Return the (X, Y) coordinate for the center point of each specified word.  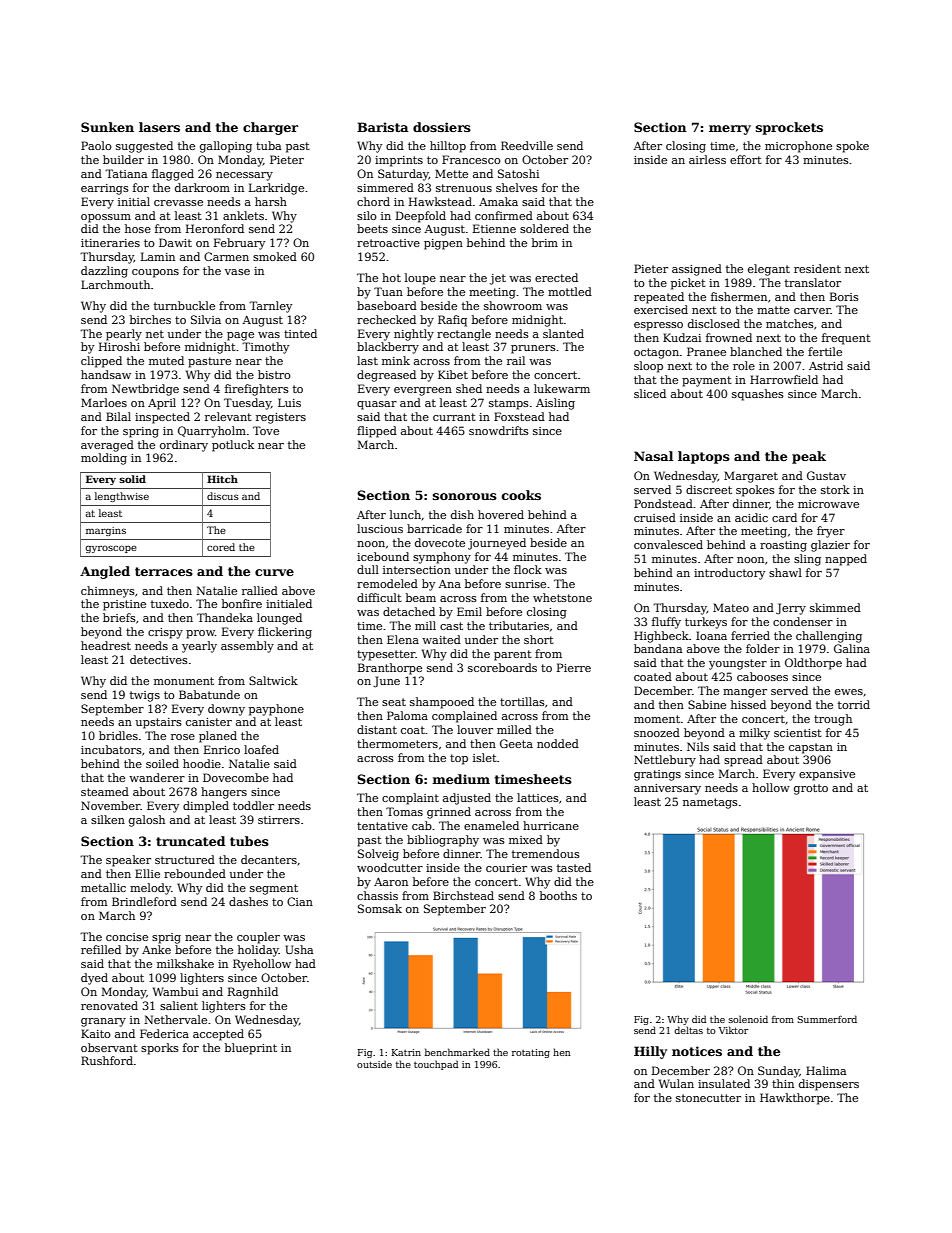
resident (817, 268)
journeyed (497, 544)
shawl (785, 572)
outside (374, 1064)
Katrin (406, 1052)
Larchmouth (115, 284)
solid (132, 479)
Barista (382, 127)
